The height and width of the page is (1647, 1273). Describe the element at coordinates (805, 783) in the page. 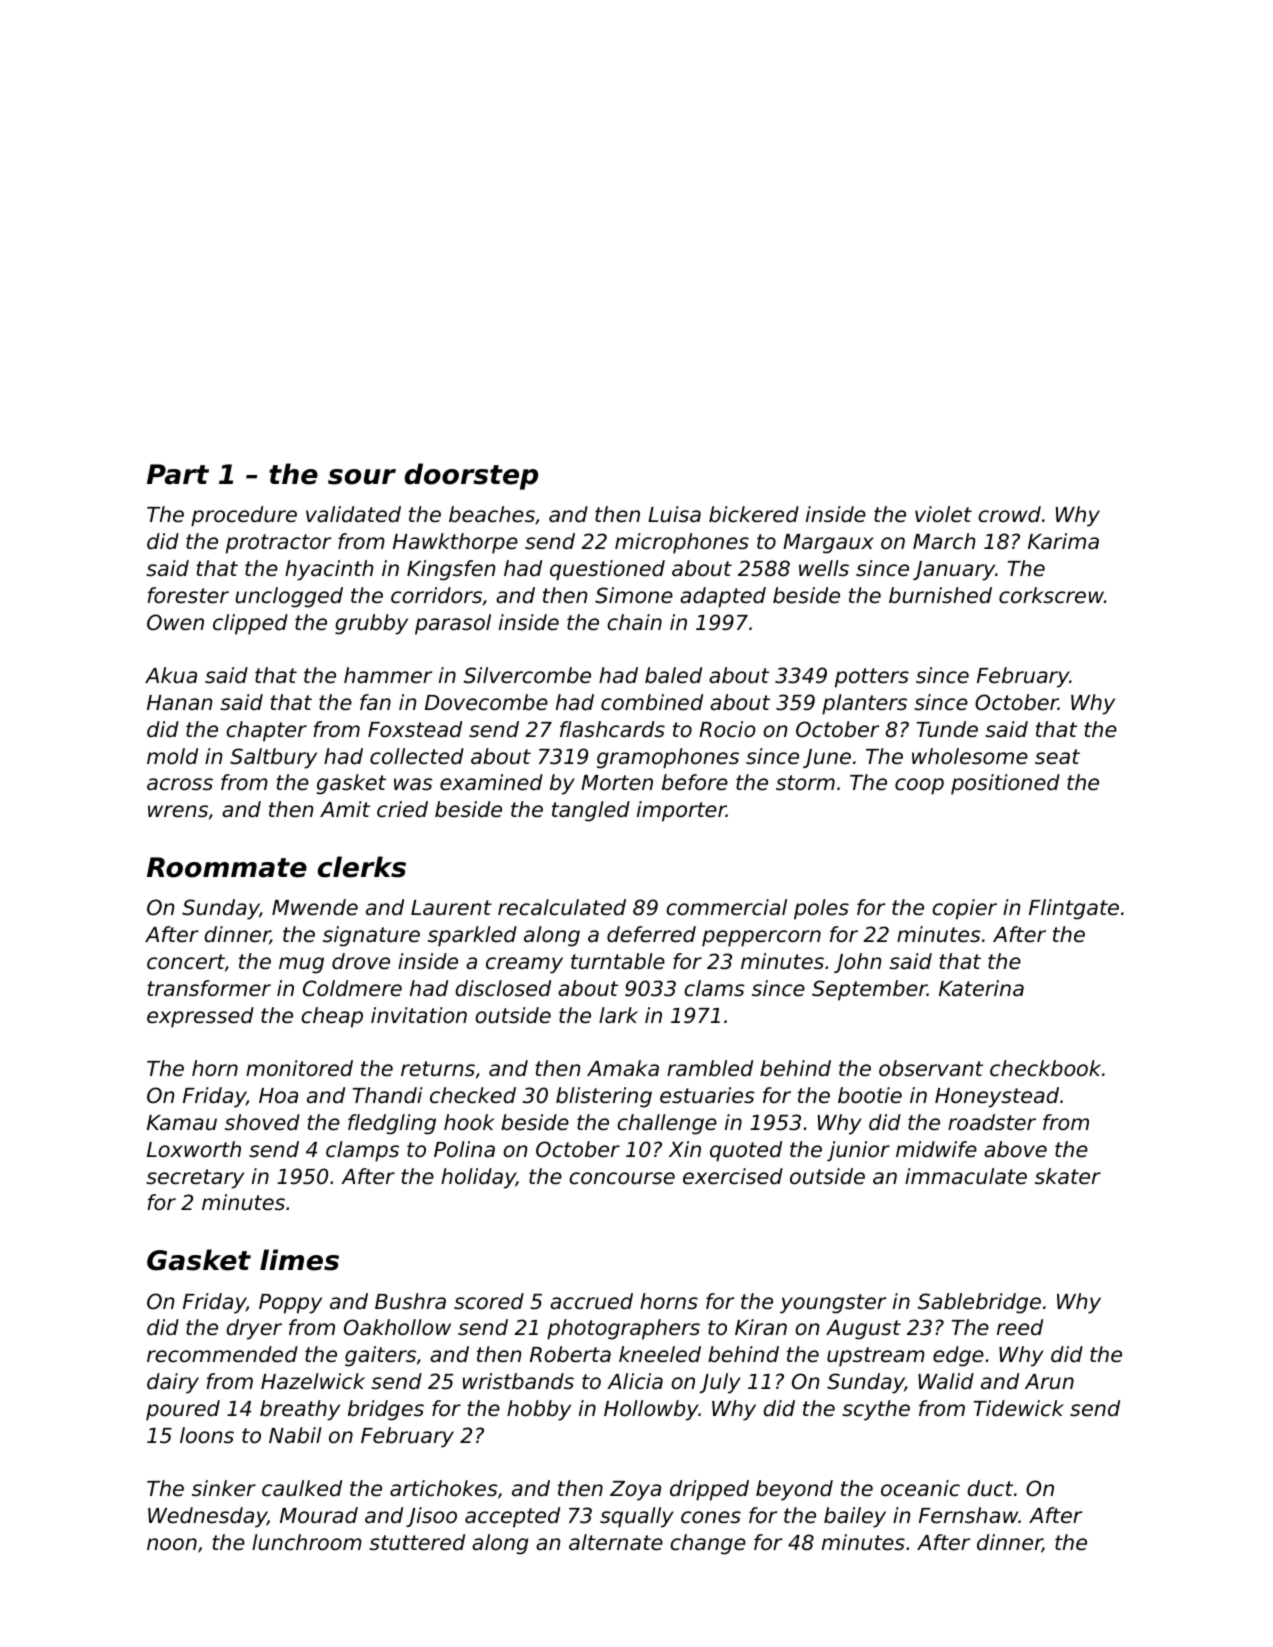

I see `storm` at that location.
